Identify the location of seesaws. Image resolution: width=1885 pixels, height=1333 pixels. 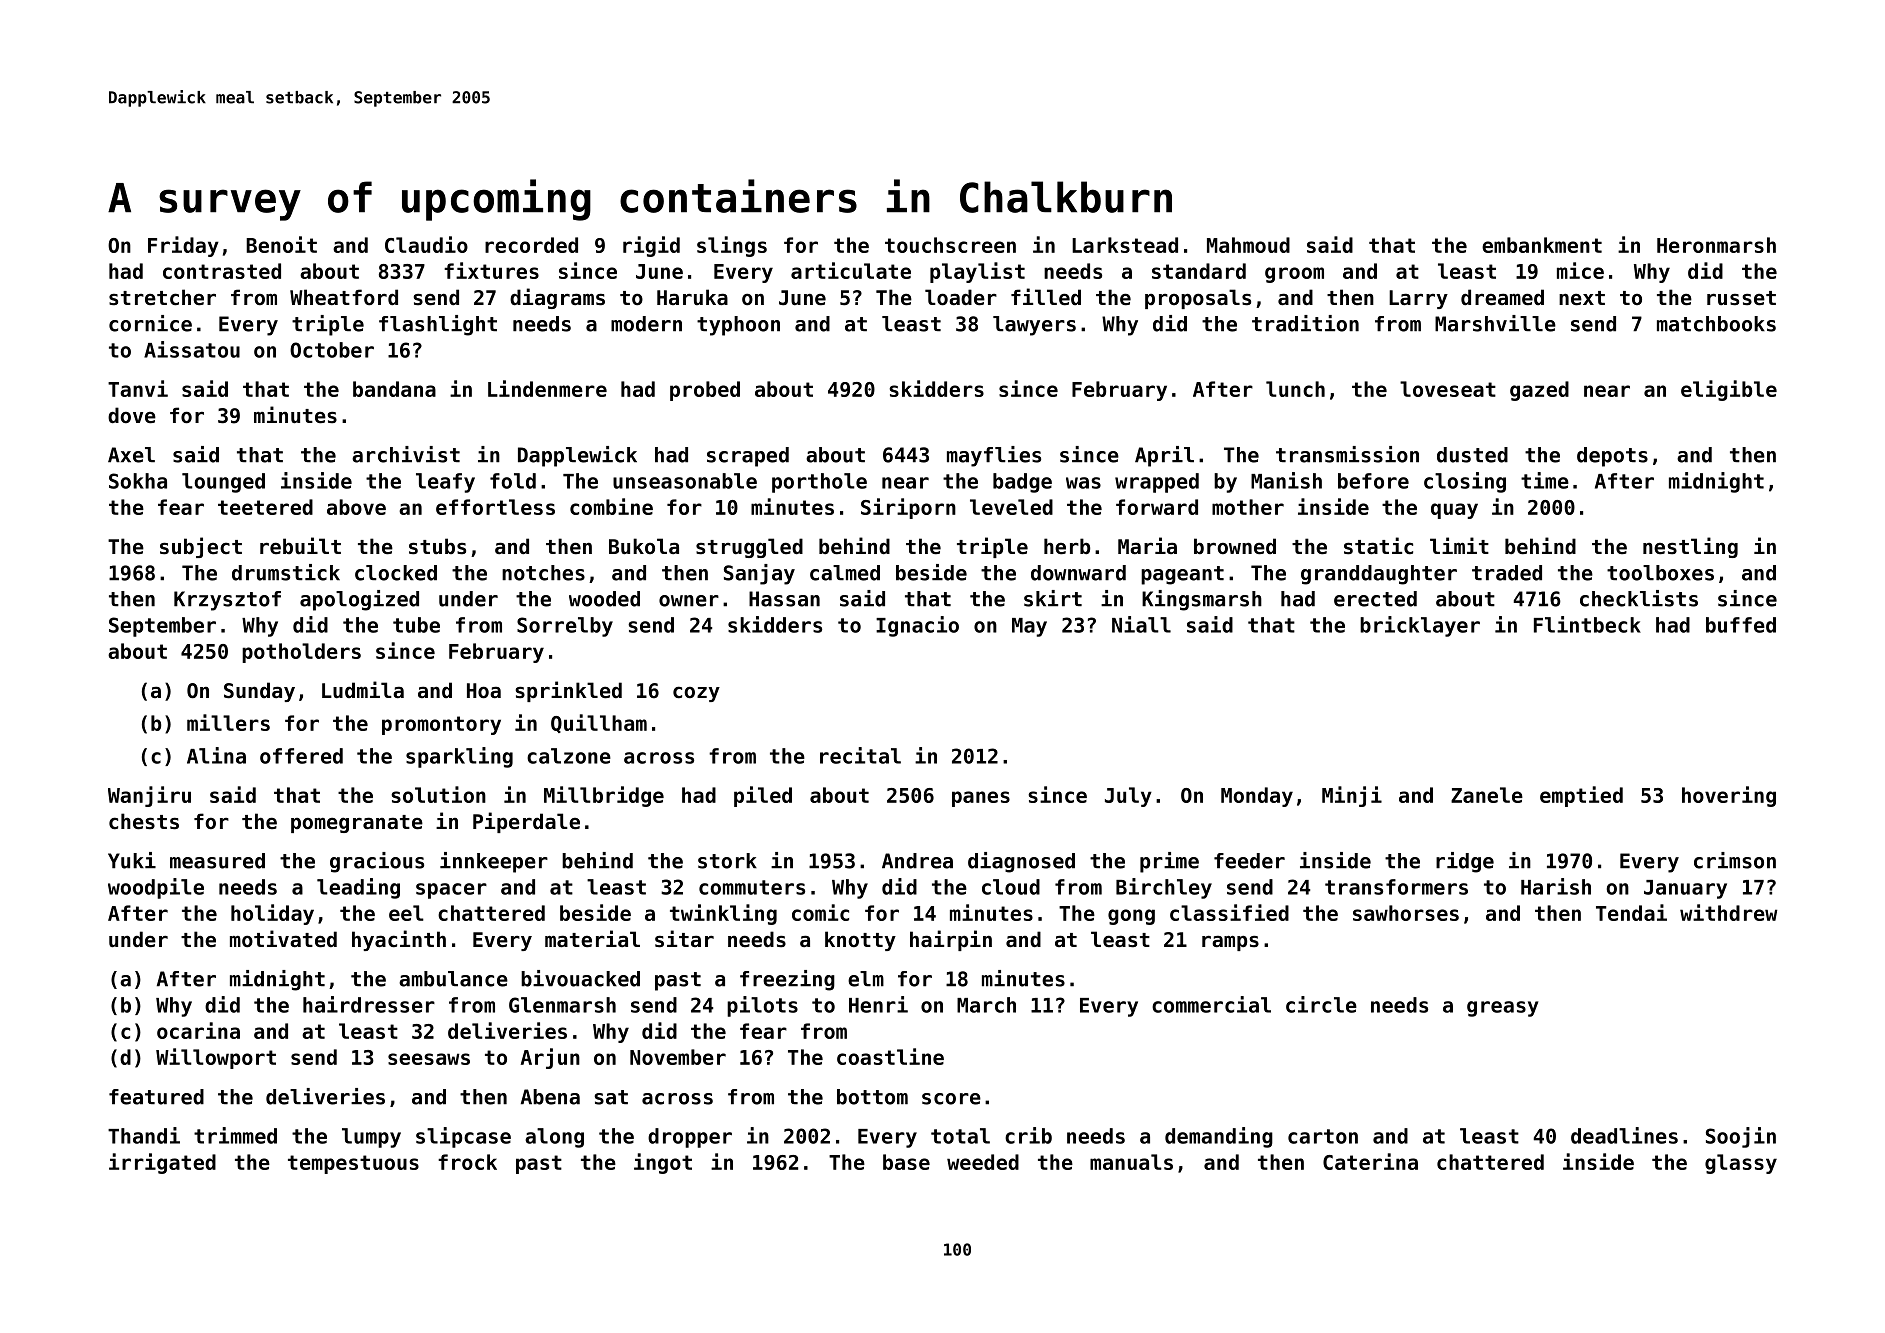
(429, 1059).
